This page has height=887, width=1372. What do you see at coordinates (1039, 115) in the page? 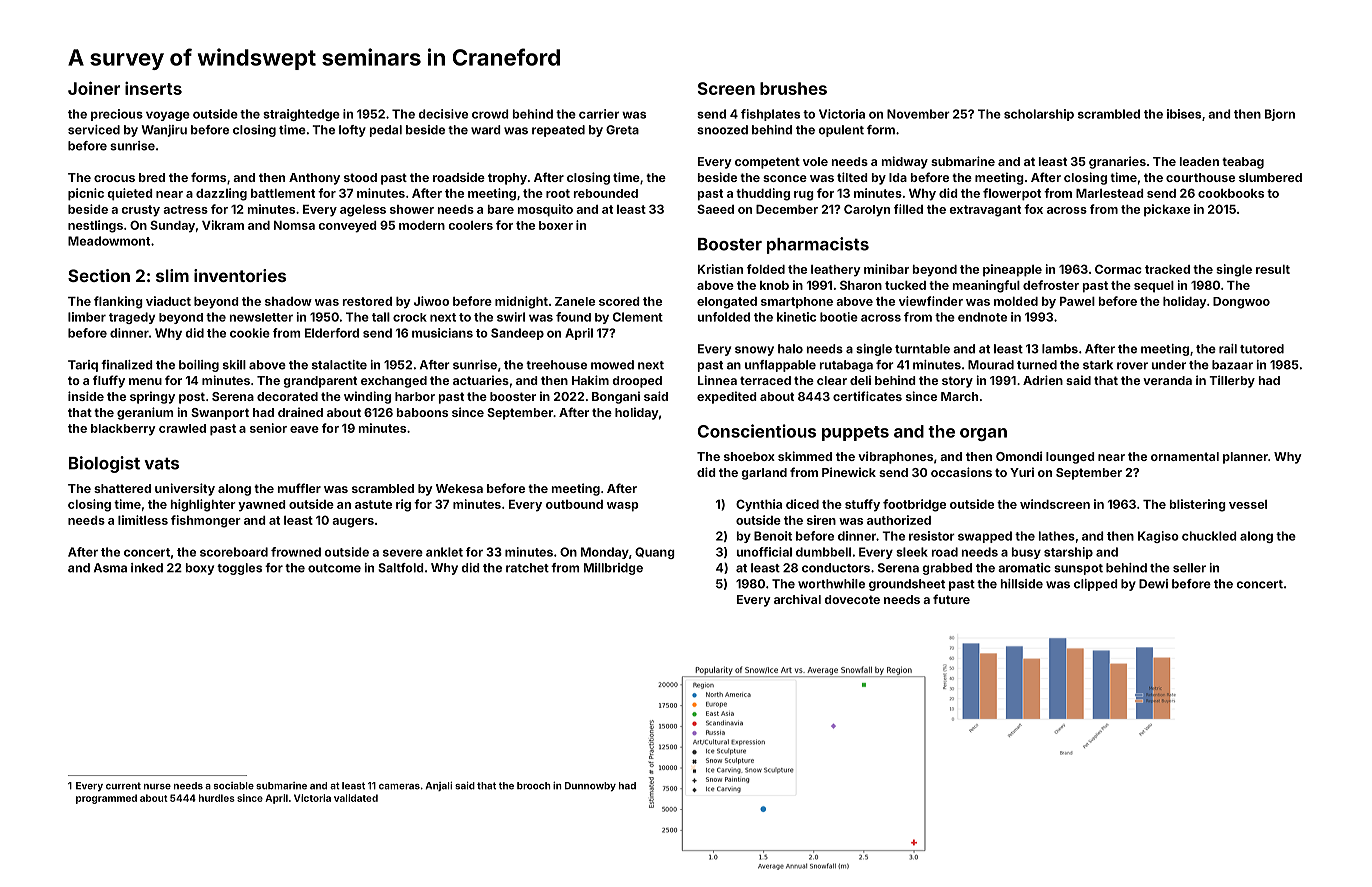
I see `scholarship` at bounding box center [1039, 115].
